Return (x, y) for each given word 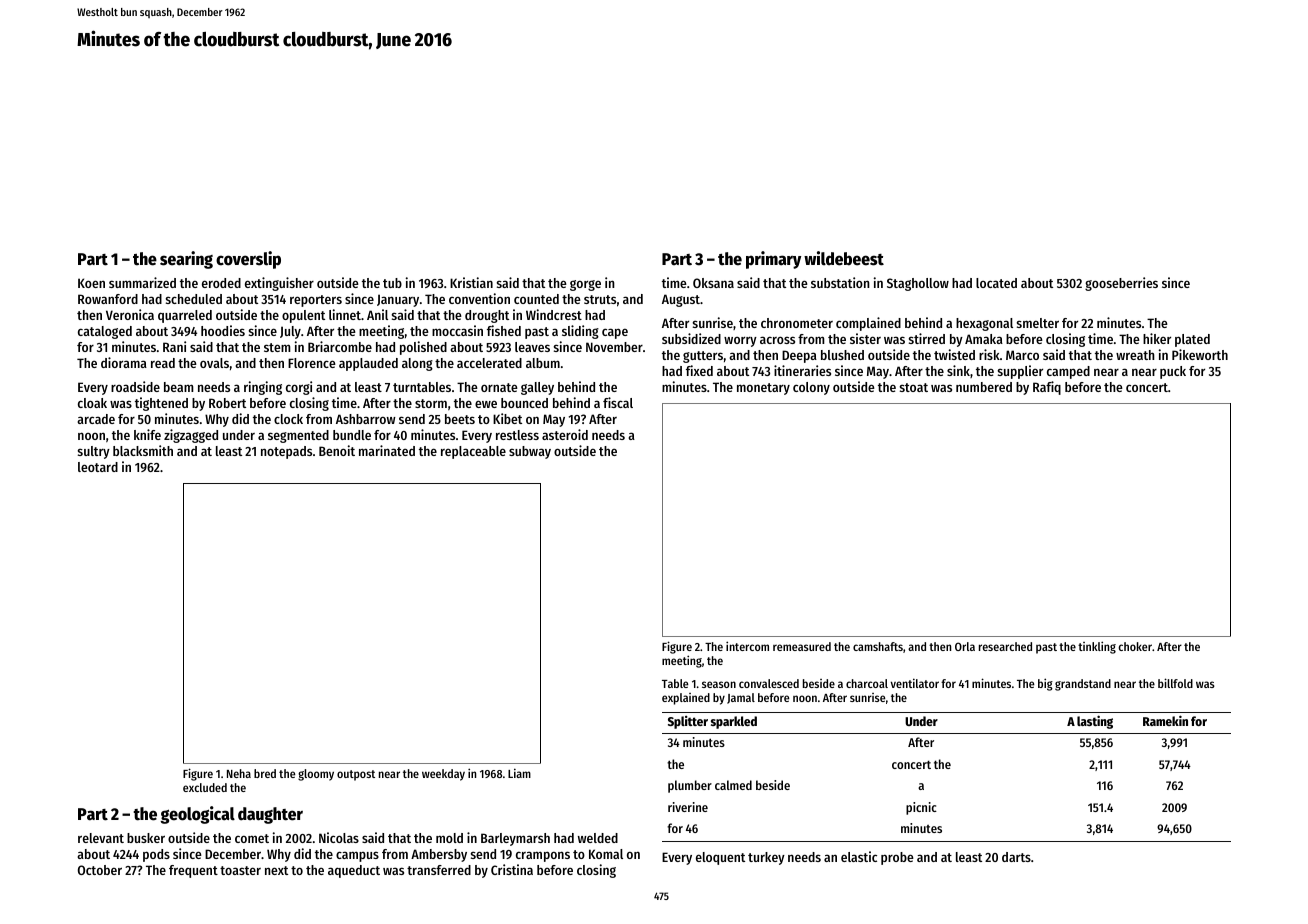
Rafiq (1047, 388)
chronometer (797, 323)
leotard (98, 467)
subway (530, 452)
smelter (1038, 323)
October (100, 870)
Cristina (512, 869)
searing (186, 260)
